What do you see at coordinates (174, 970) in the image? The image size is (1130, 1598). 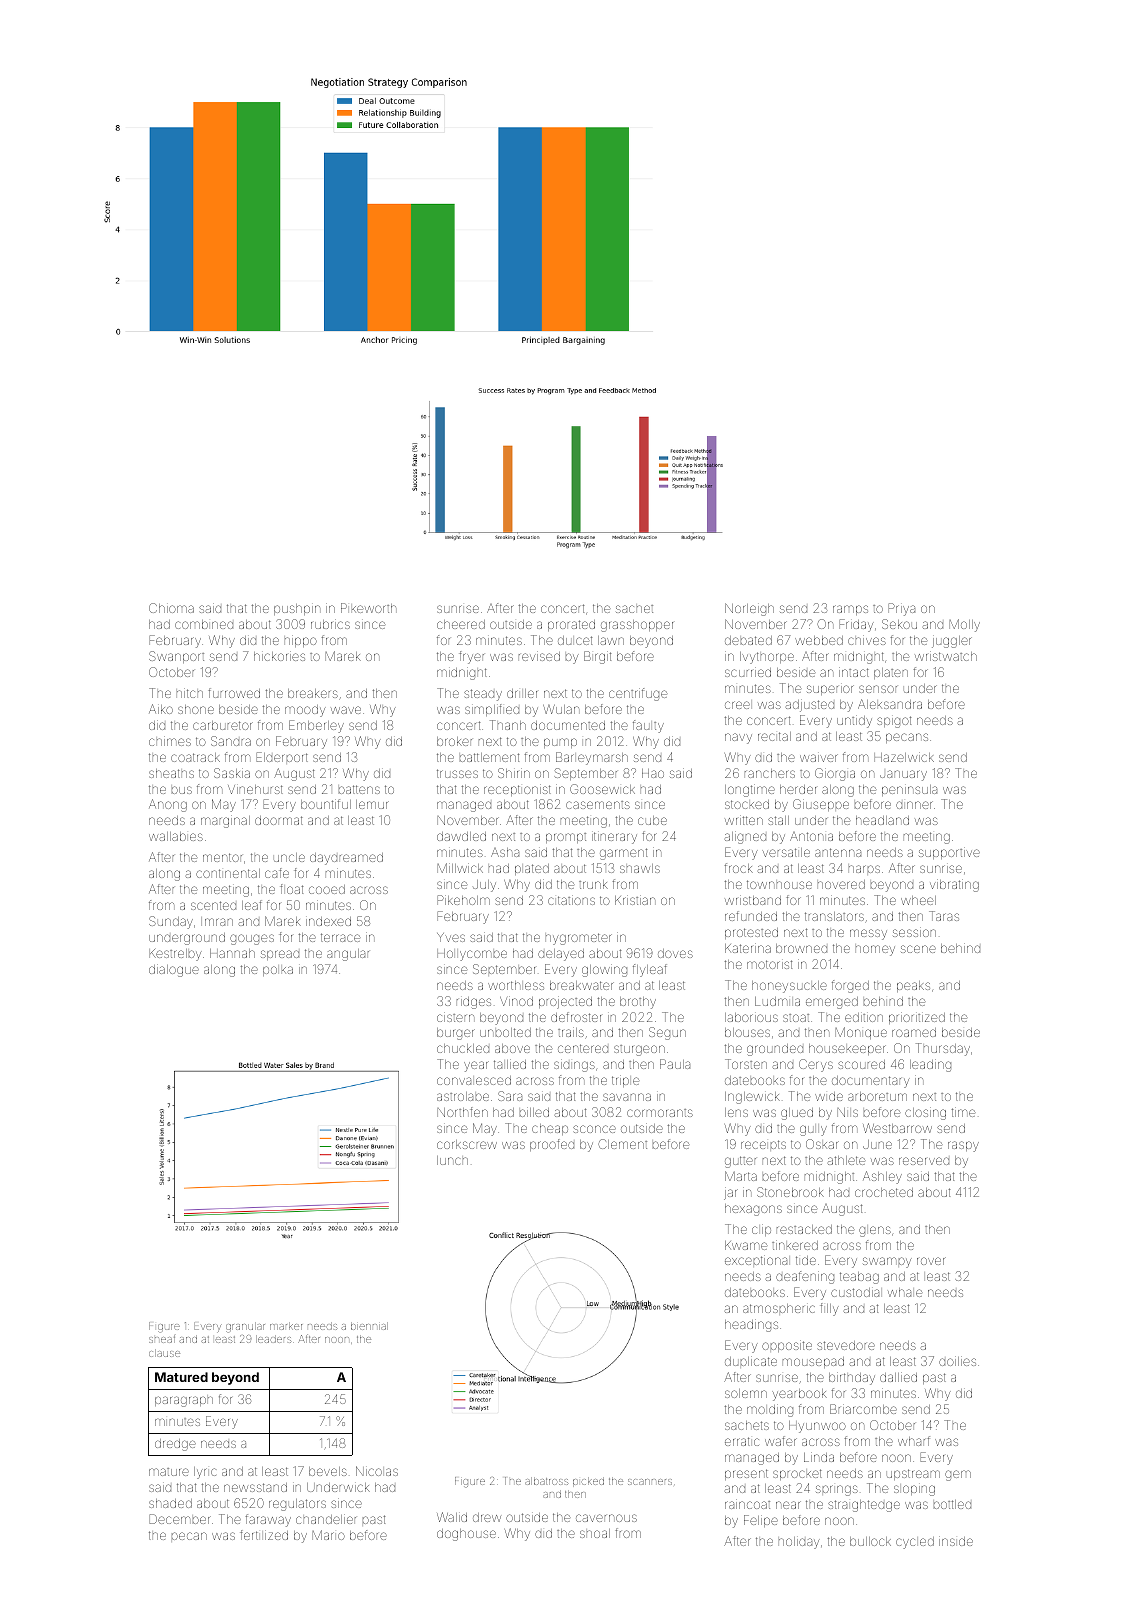 I see `dialogue` at bounding box center [174, 970].
